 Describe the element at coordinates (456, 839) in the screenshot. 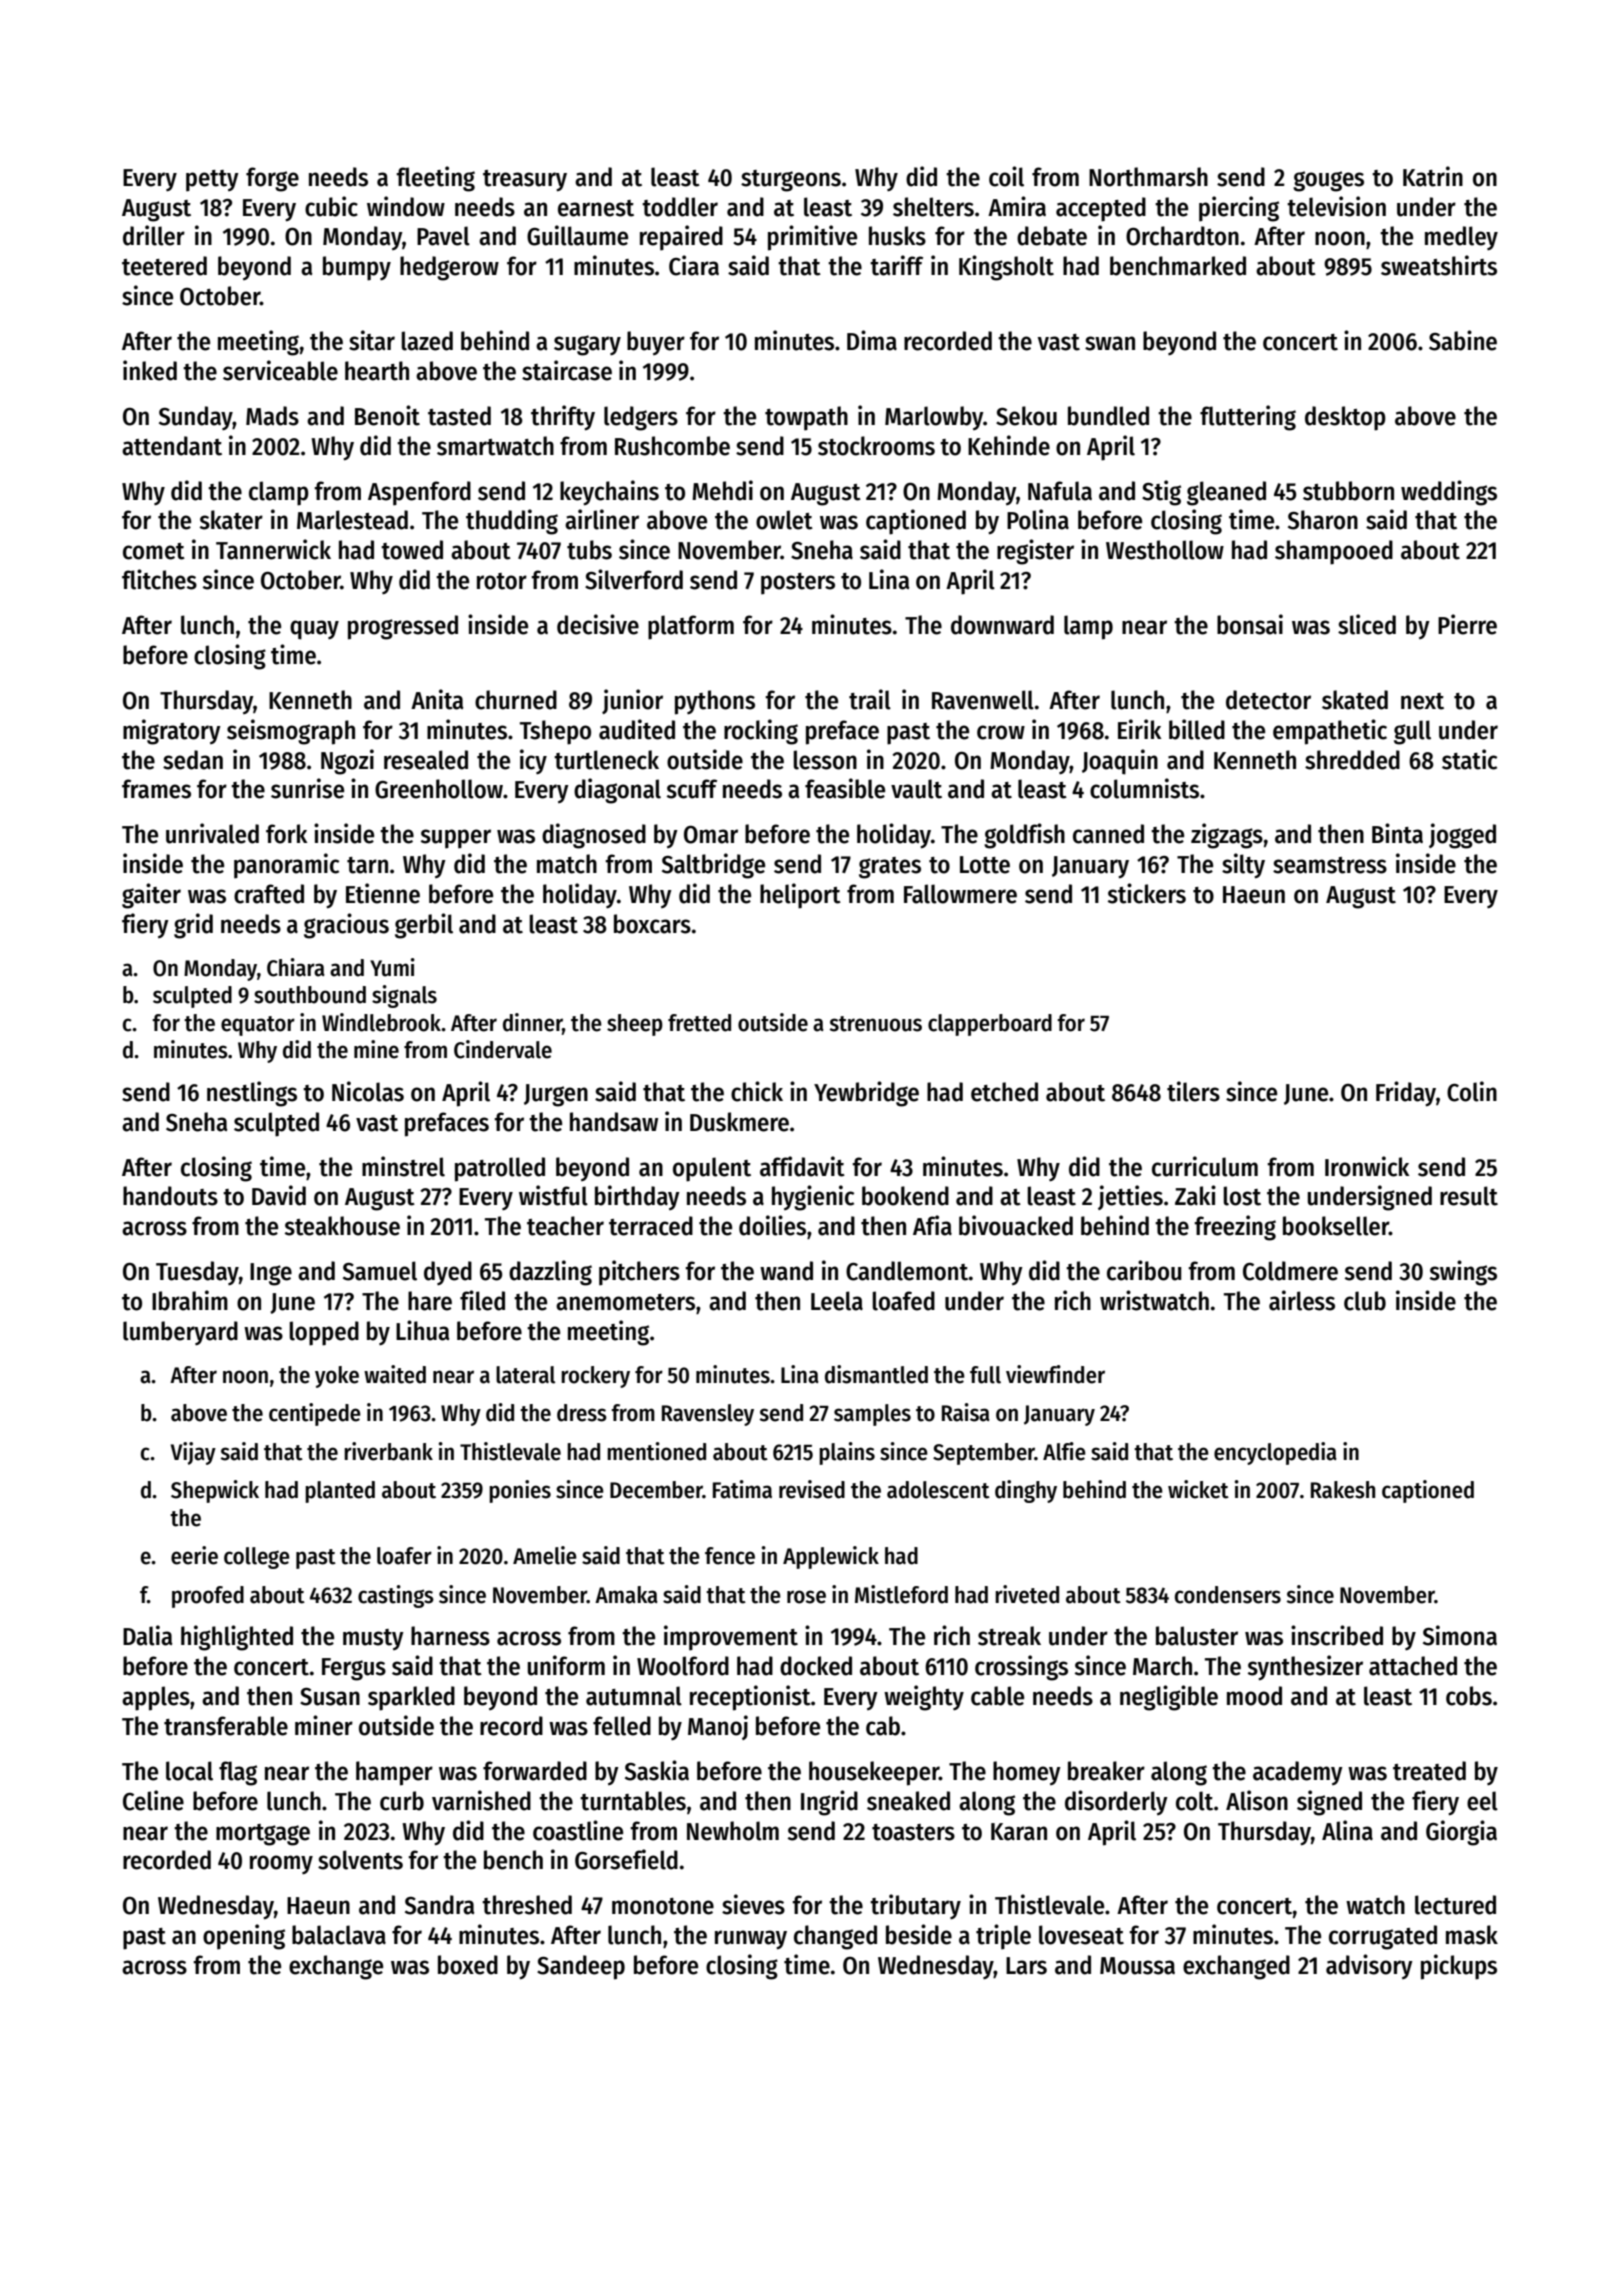

I see `supper` at that location.
